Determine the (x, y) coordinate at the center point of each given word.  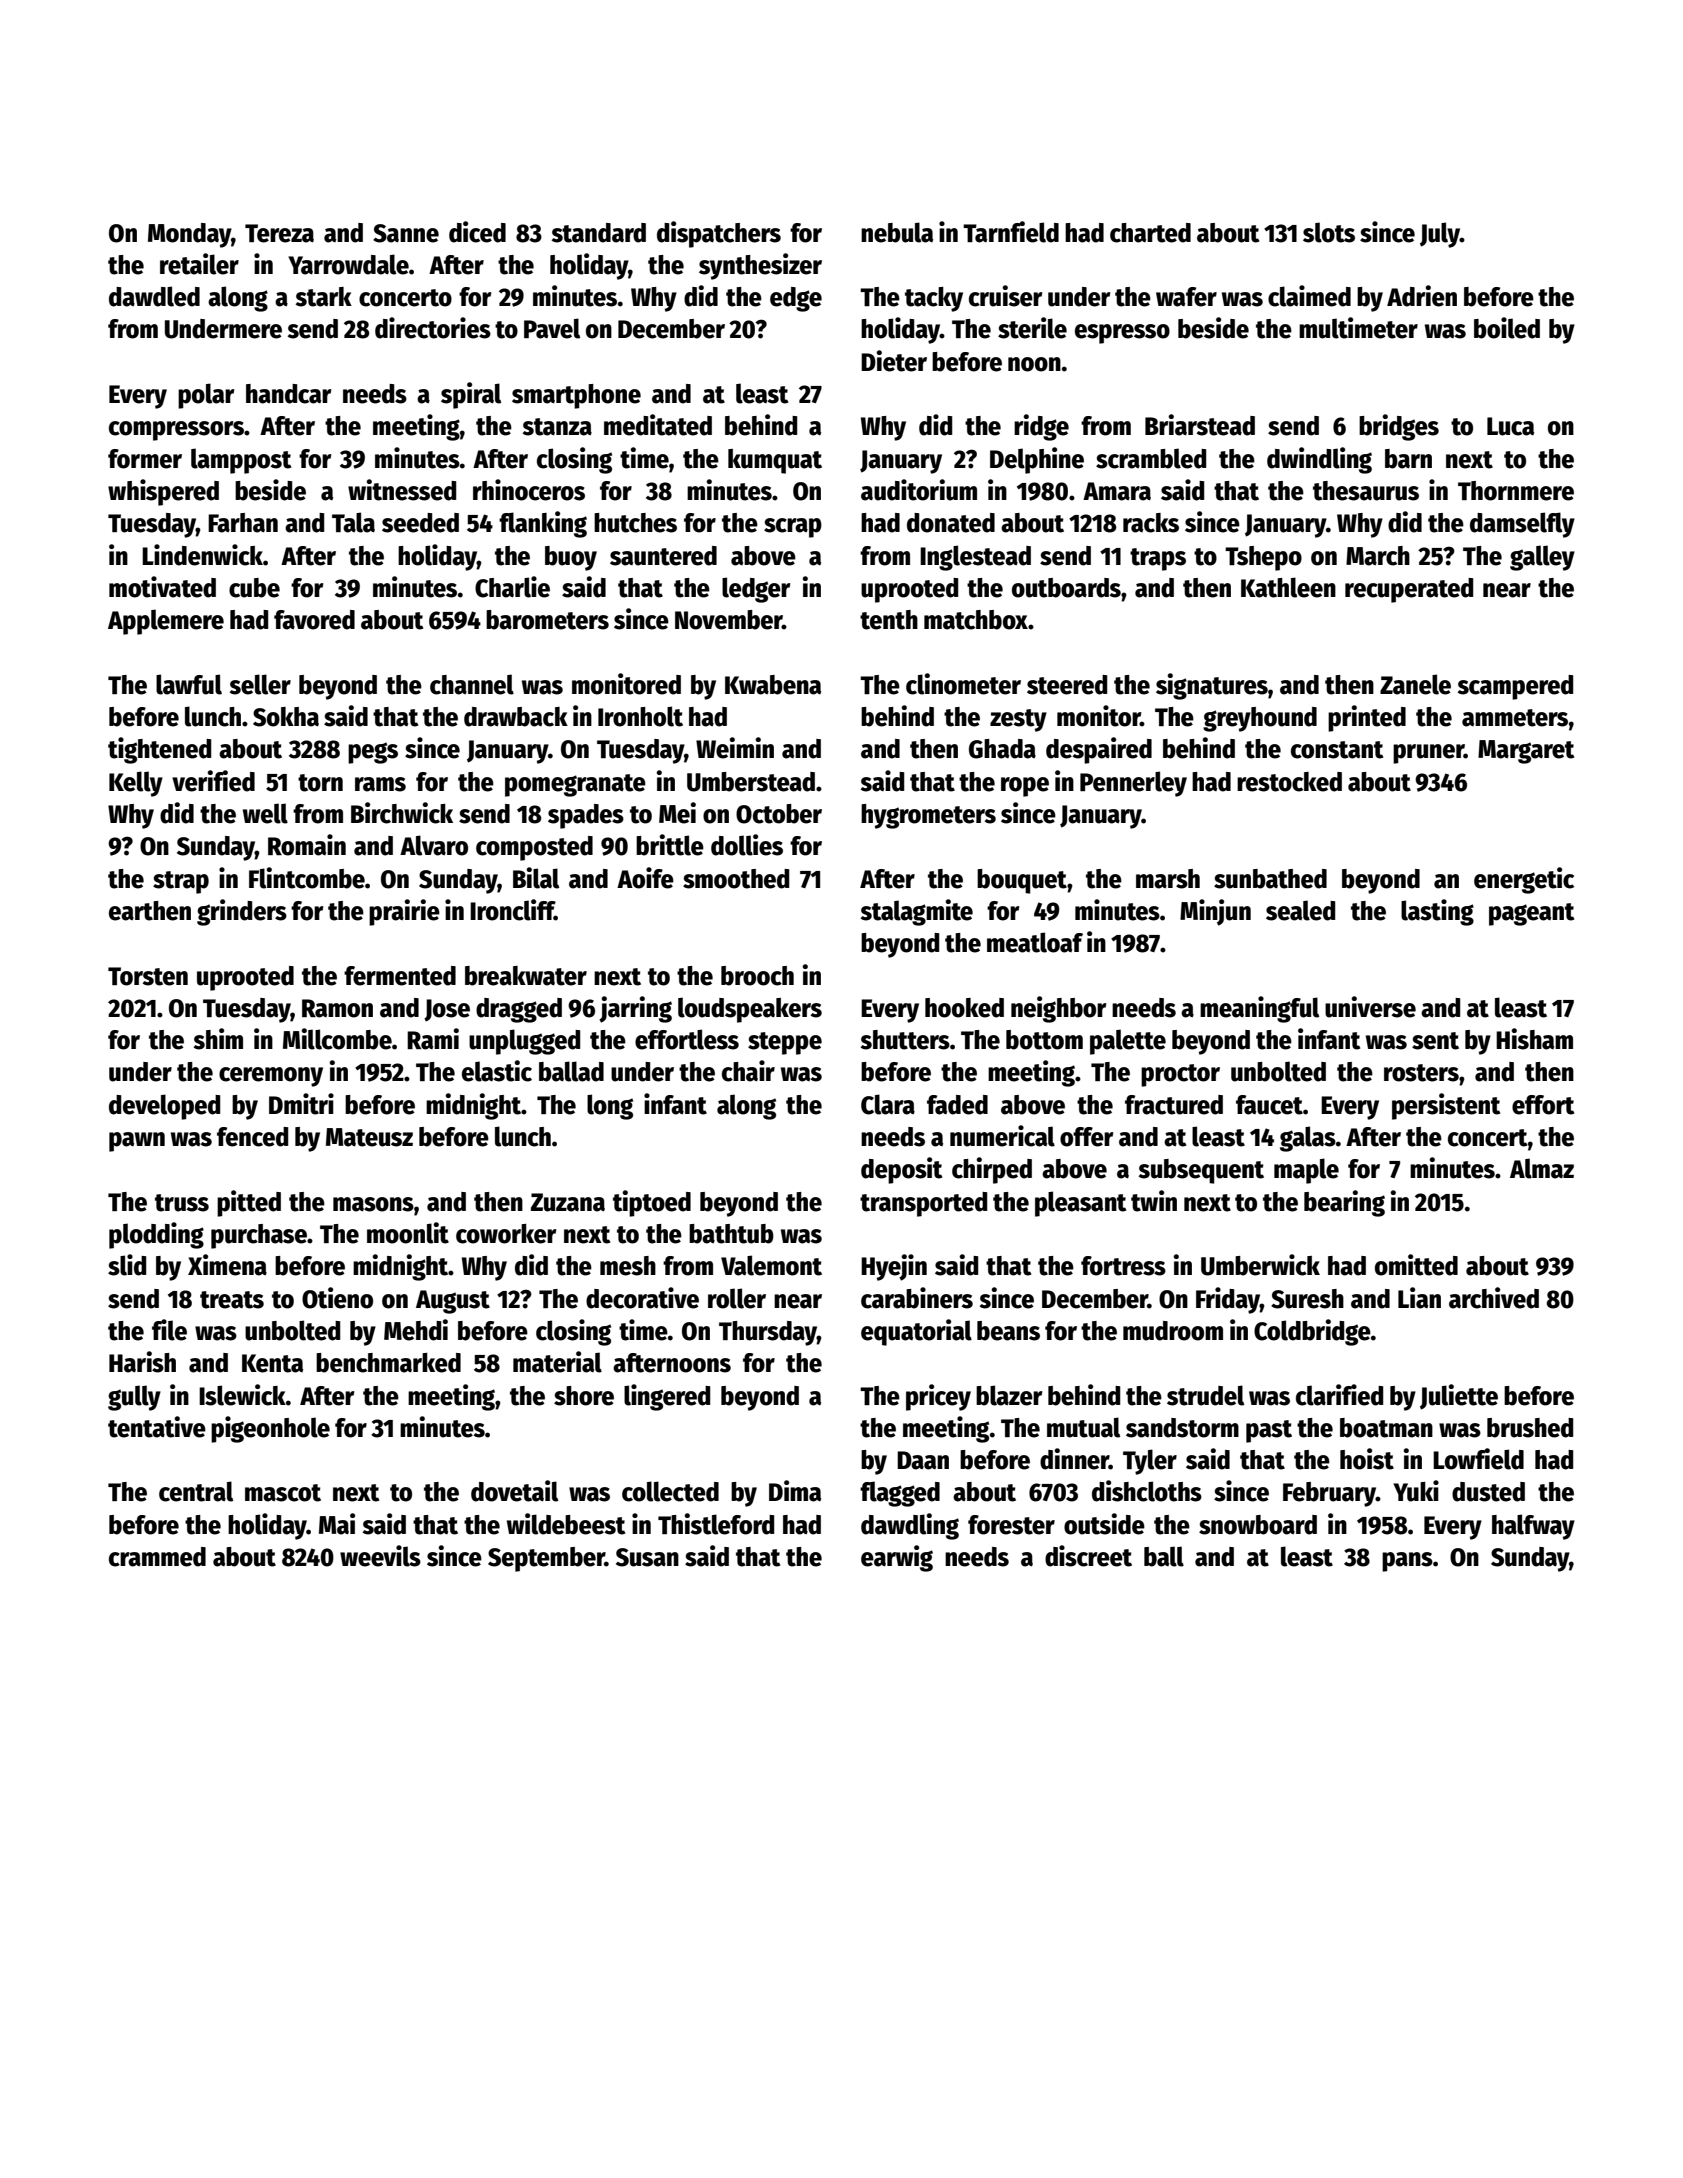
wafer (1186, 297)
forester (1011, 1525)
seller (260, 684)
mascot (283, 1493)
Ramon (337, 1008)
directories (433, 328)
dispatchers (719, 234)
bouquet (1022, 881)
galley (1542, 558)
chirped (992, 1170)
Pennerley (1133, 784)
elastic (497, 1071)
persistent (1446, 1106)
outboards (1066, 588)
